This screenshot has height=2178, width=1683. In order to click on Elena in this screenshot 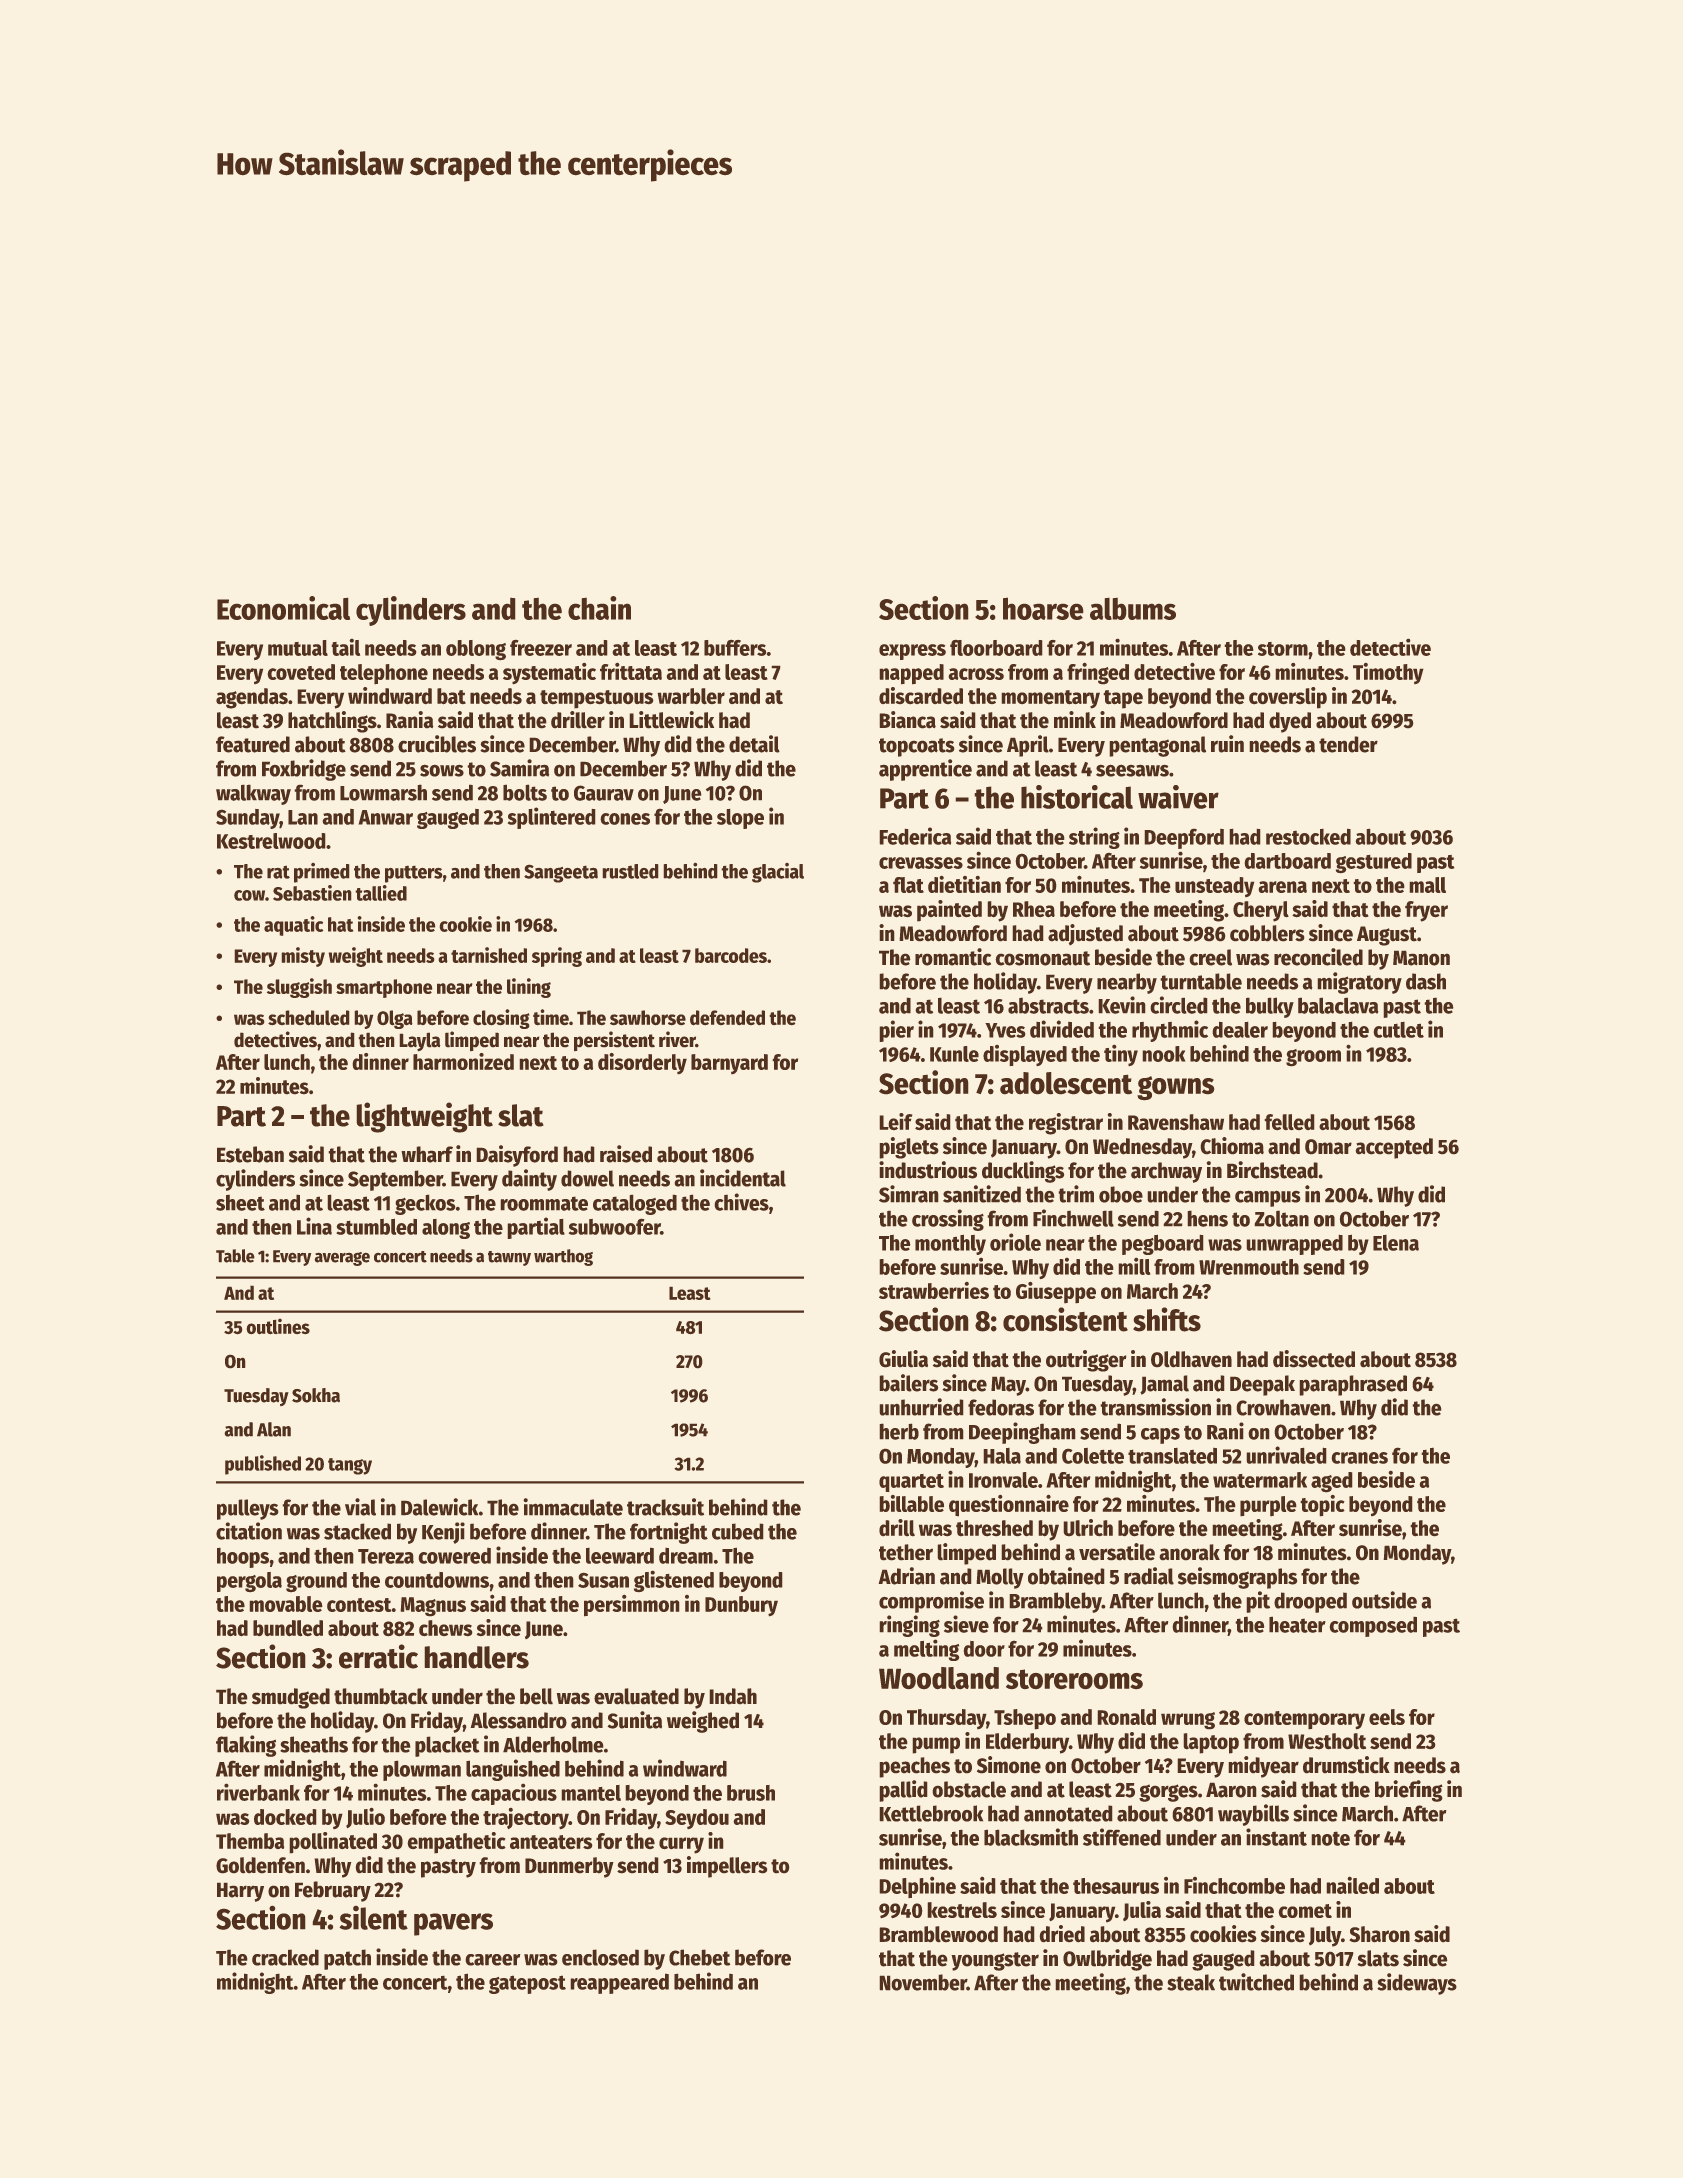, I will do `click(1396, 1243)`.
